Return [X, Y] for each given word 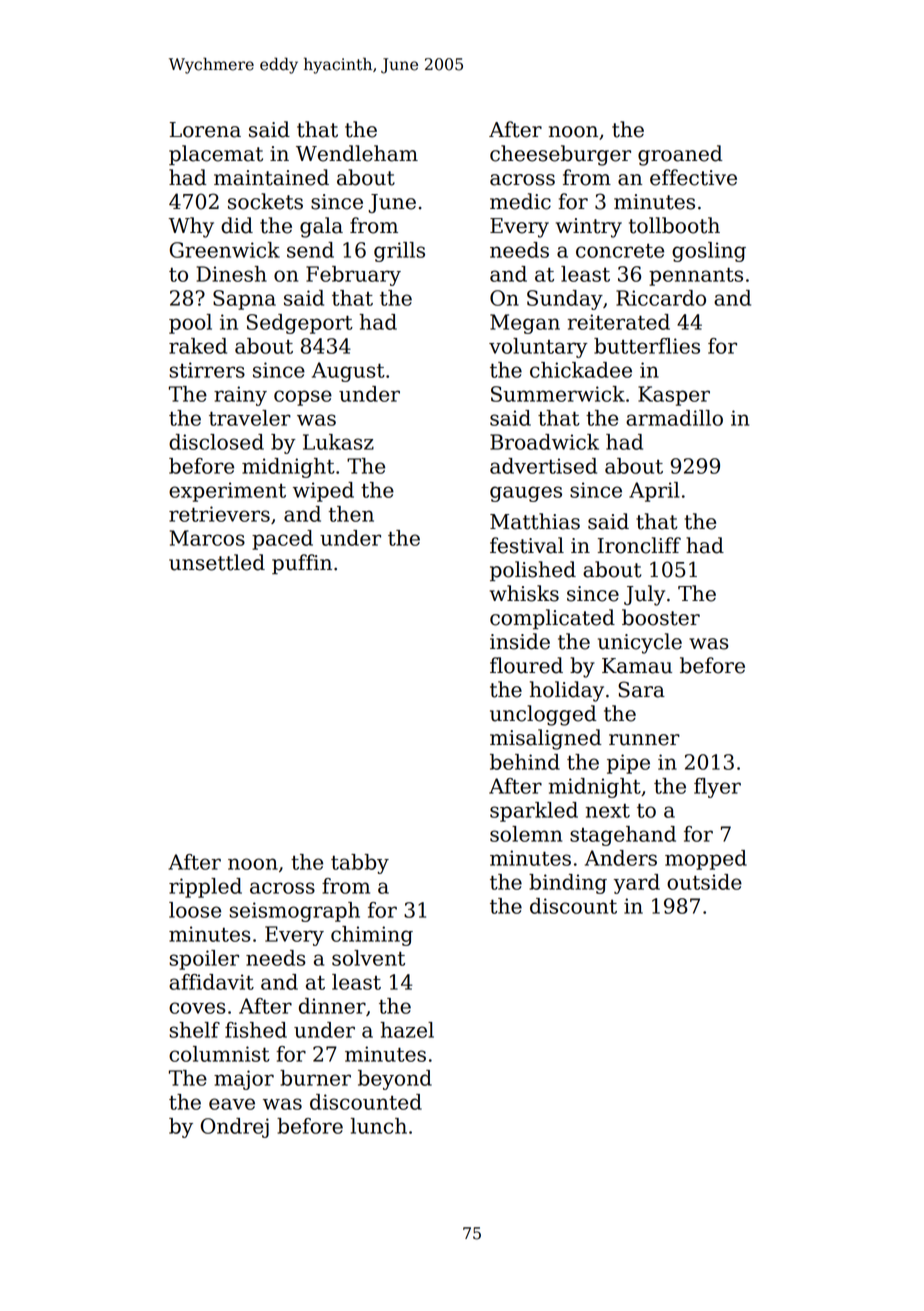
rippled [205, 888]
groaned [680, 155]
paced [282, 540]
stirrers [207, 370]
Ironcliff [639, 545]
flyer [717, 788]
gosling [709, 252]
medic [520, 201]
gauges [526, 494]
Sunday [565, 300]
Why [191, 227]
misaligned [546, 739]
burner [315, 1078]
